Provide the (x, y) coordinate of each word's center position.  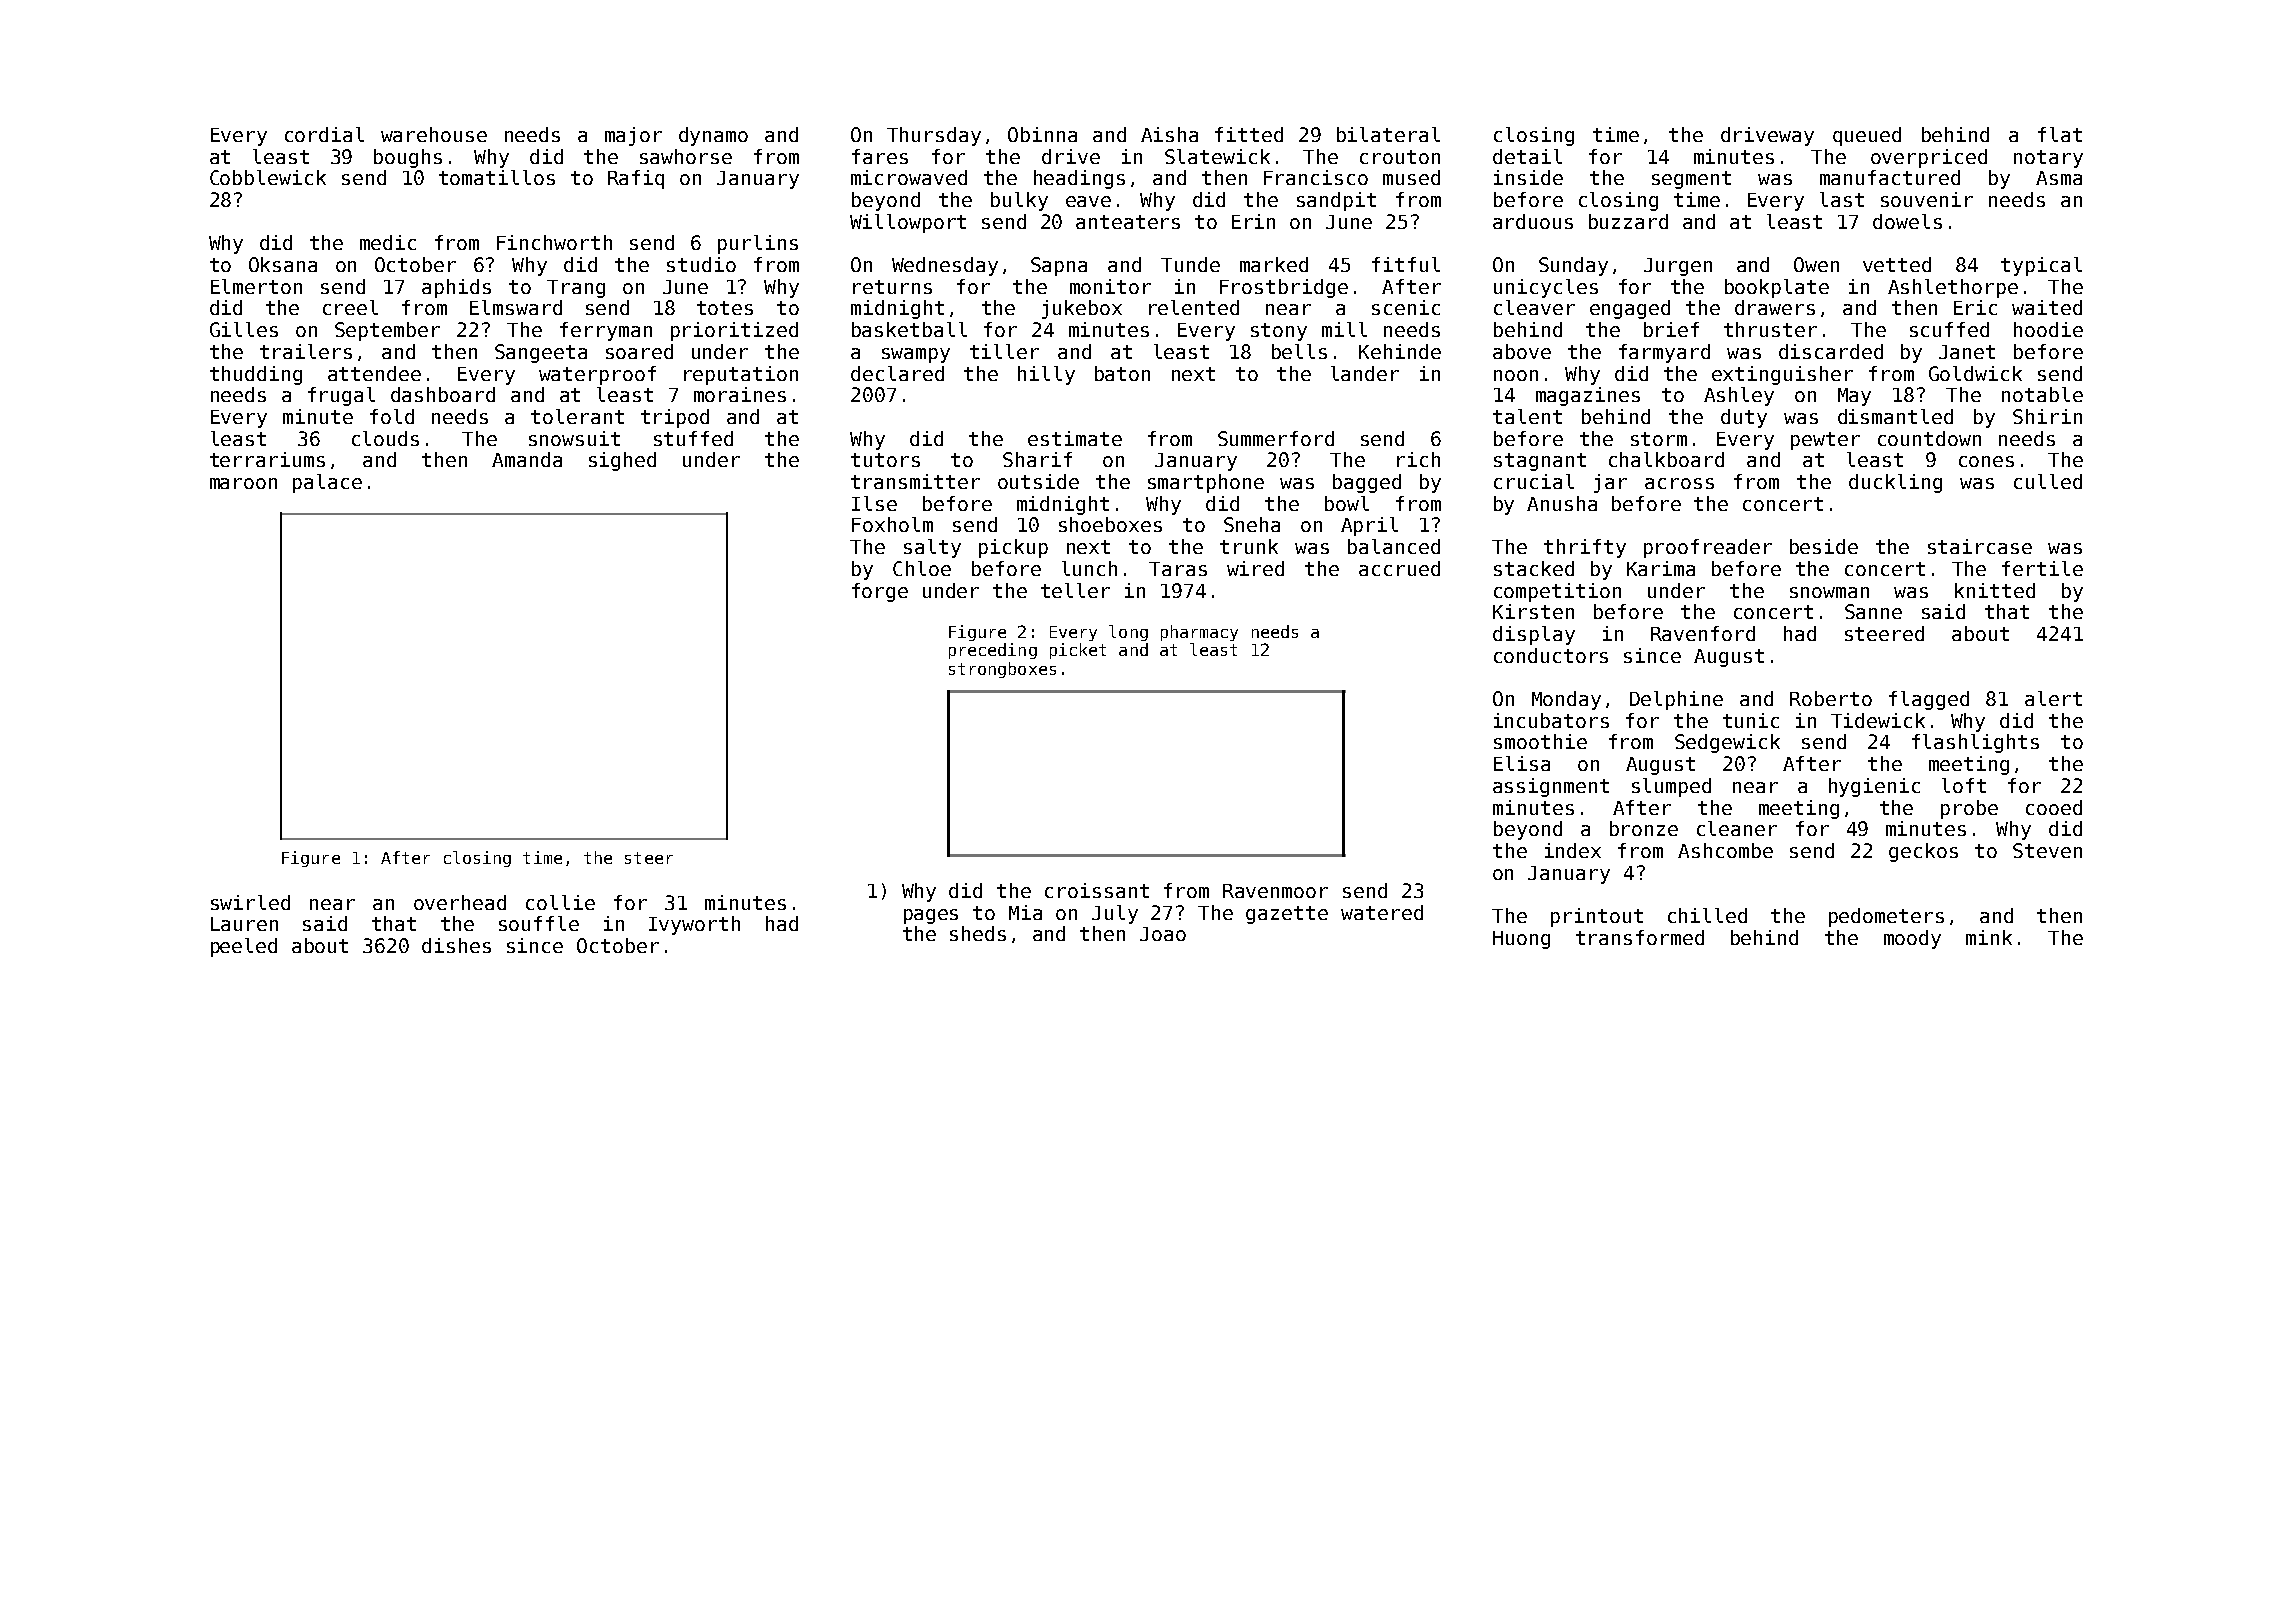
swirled (250, 902)
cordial (324, 134)
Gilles (244, 329)
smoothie (1540, 741)
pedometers (1886, 917)
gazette (1287, 915)
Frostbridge (1284, 288)
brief (1671, 329)
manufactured (1890, 177)
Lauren (244, 924)
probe (1969, 809)
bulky (1019, 201)
